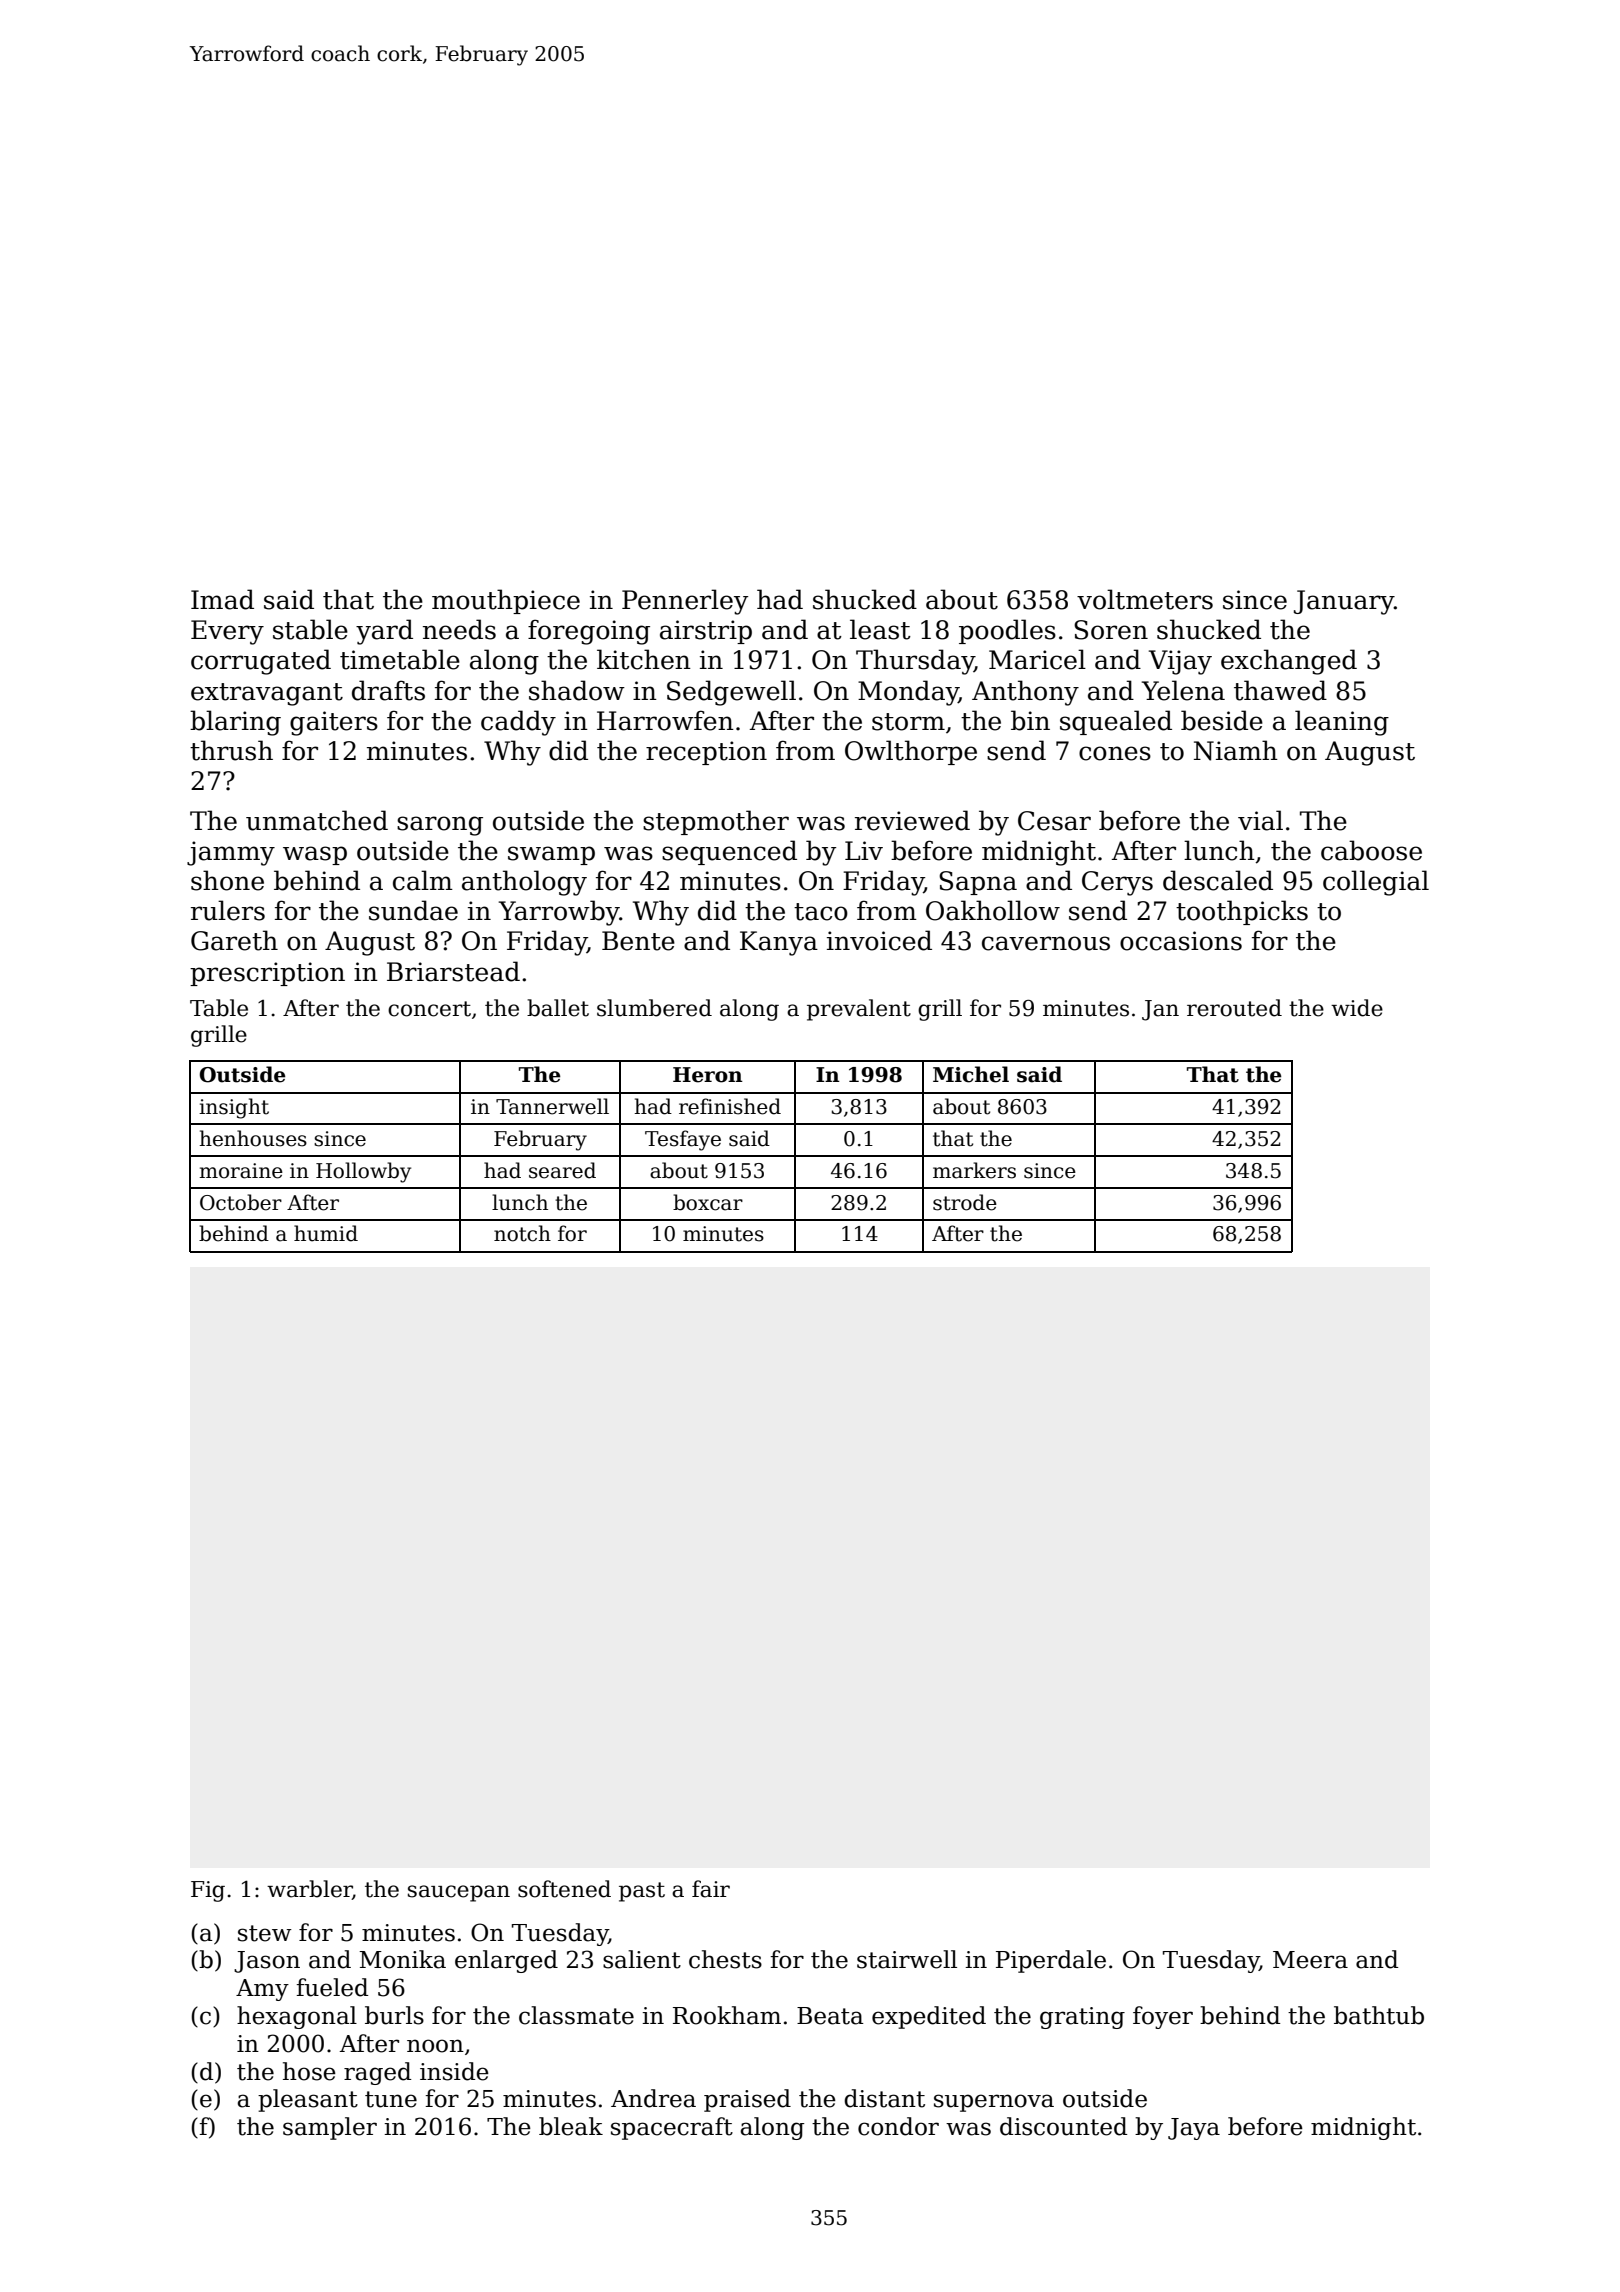 The width and height of the screenshot is (1620, 2292). What do you see at coordinates (208, 1891) in the screenshot?
I see `Fig` at bounding box center [208, 1891].
